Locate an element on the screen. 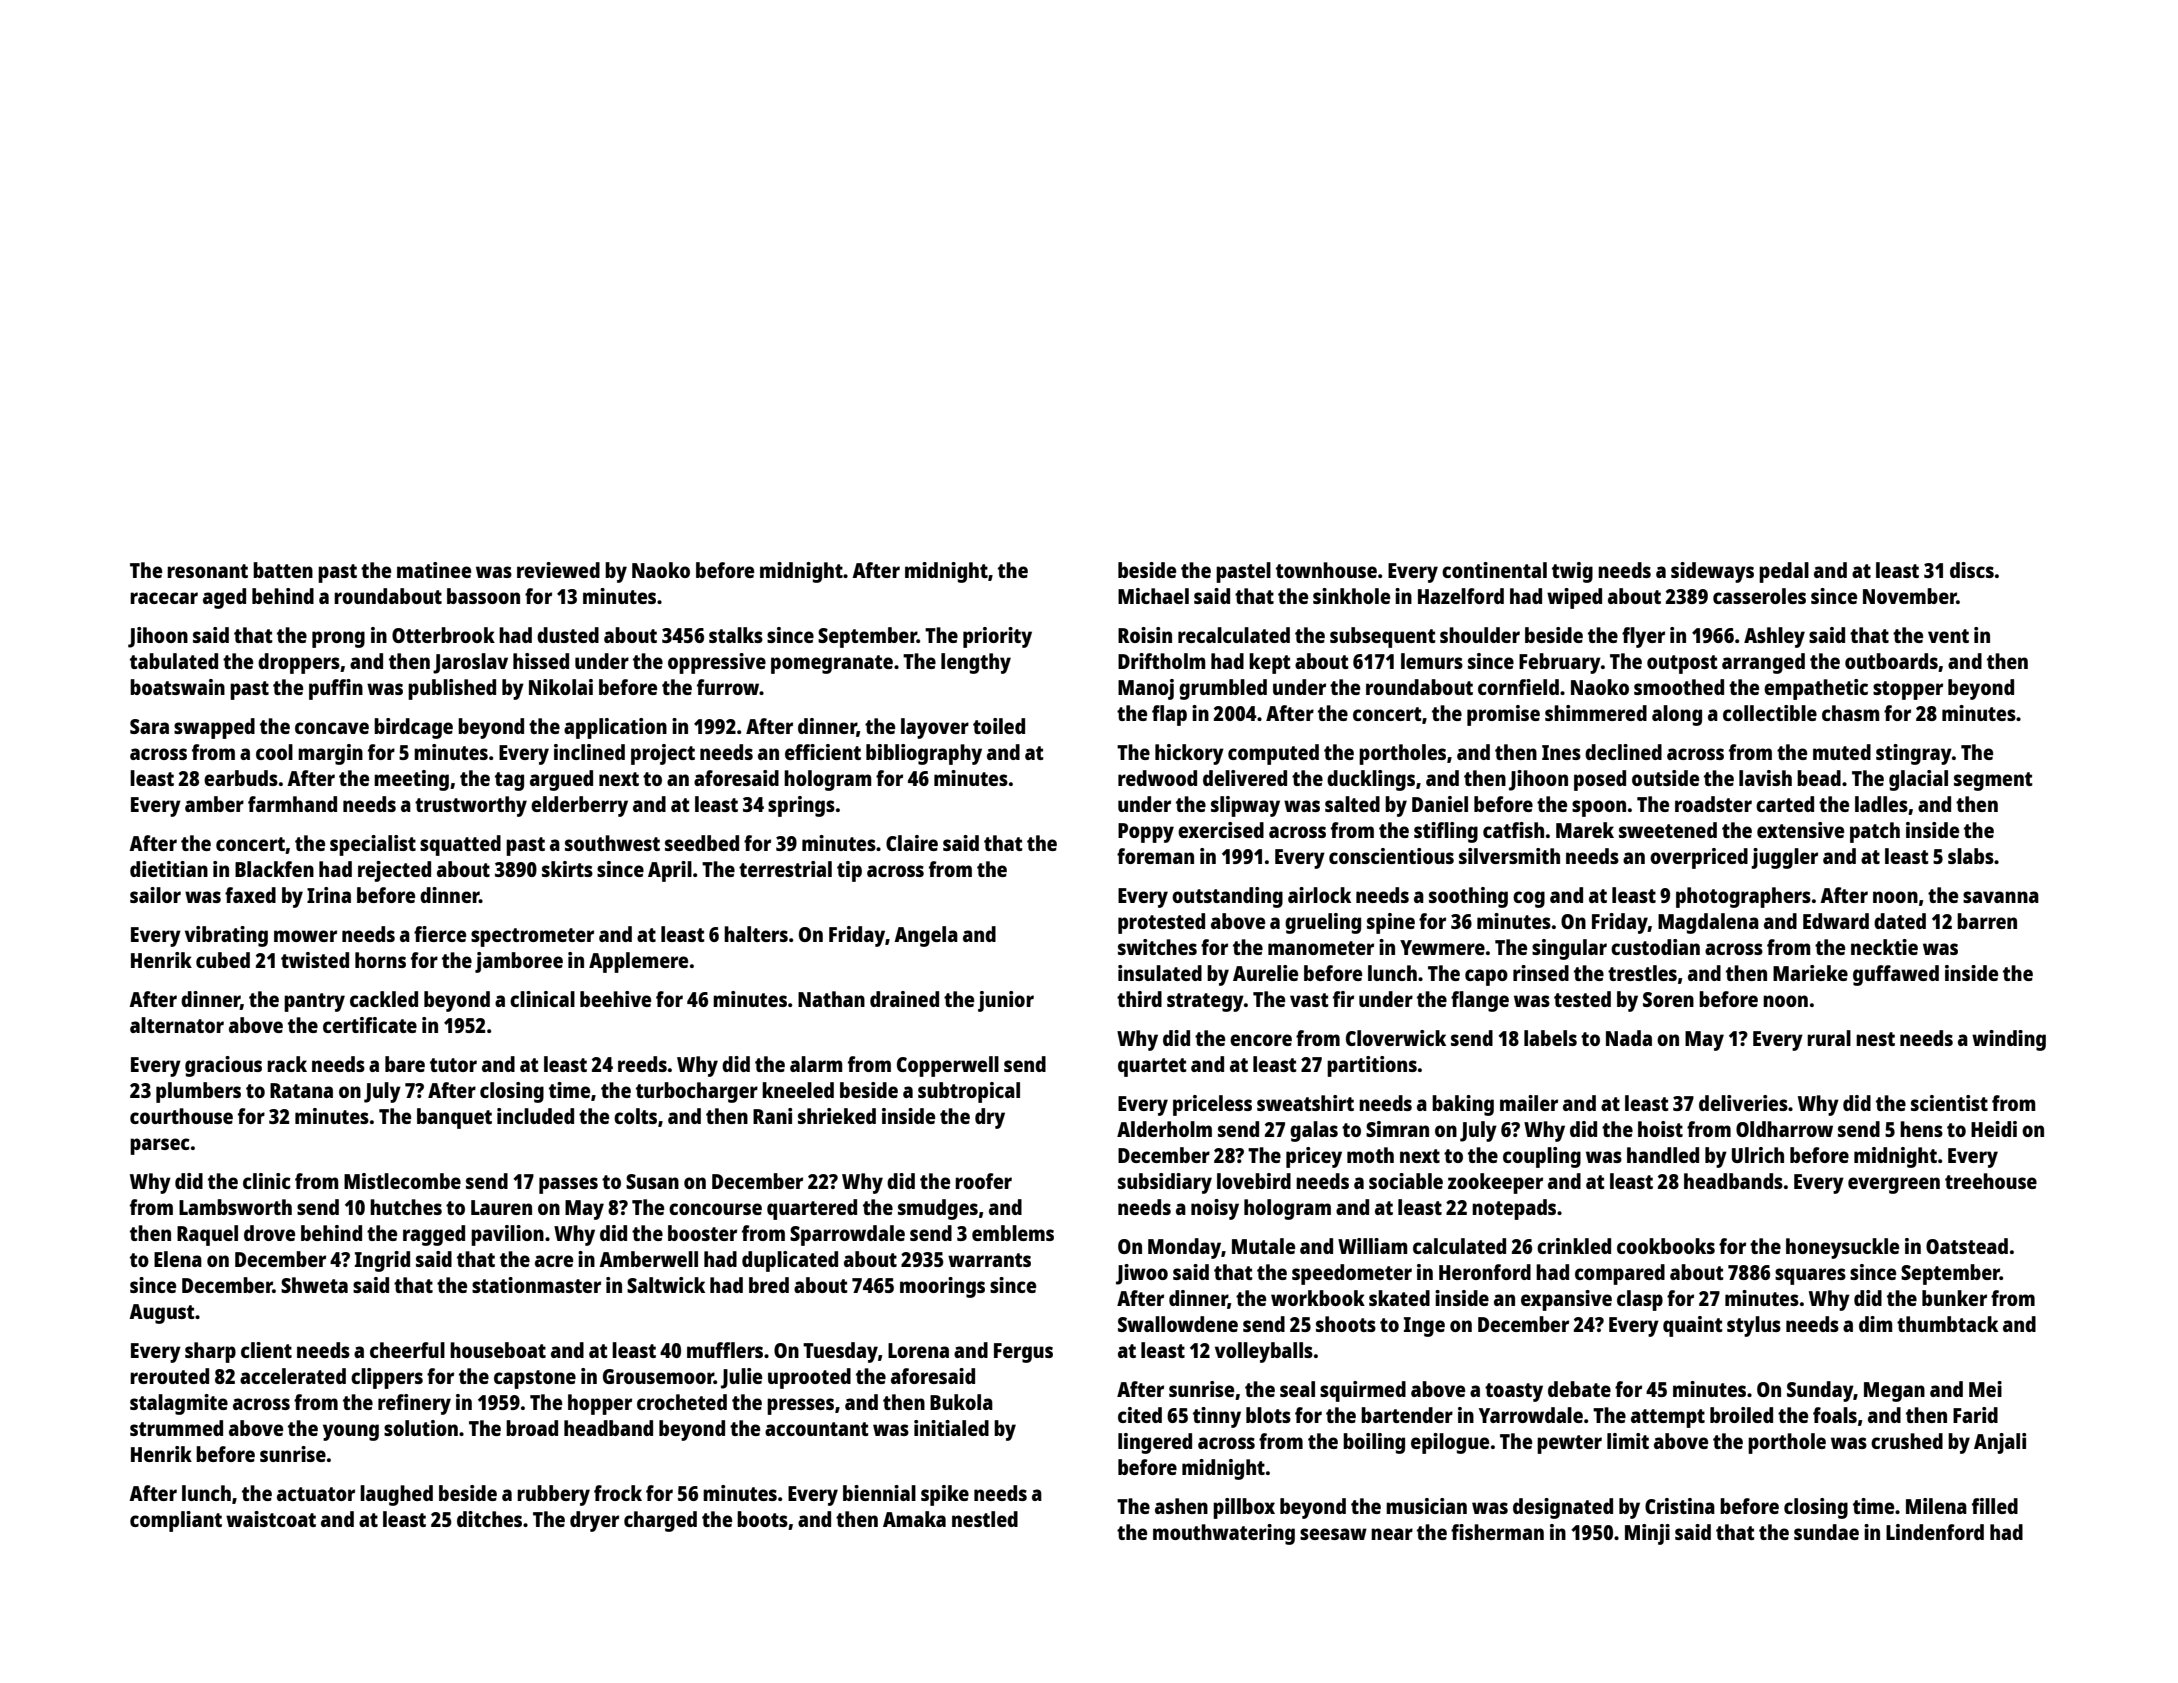 The width and height of the screenshot is (2178, 1683). alternator is located at coordinates (177, 1025).
